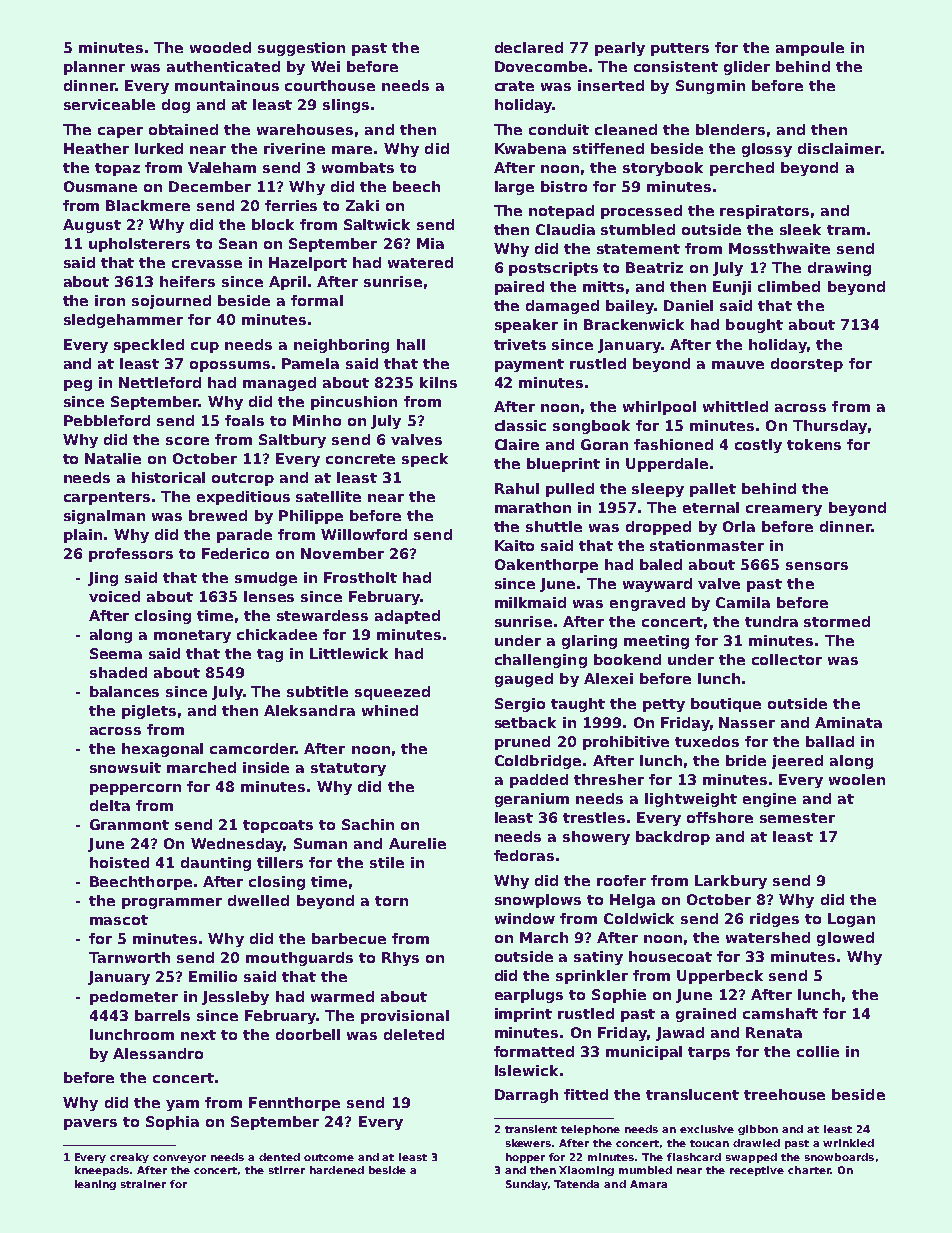 The height and width of the document is (1233, 952). I want to click on pruned, so click(522, 743).
